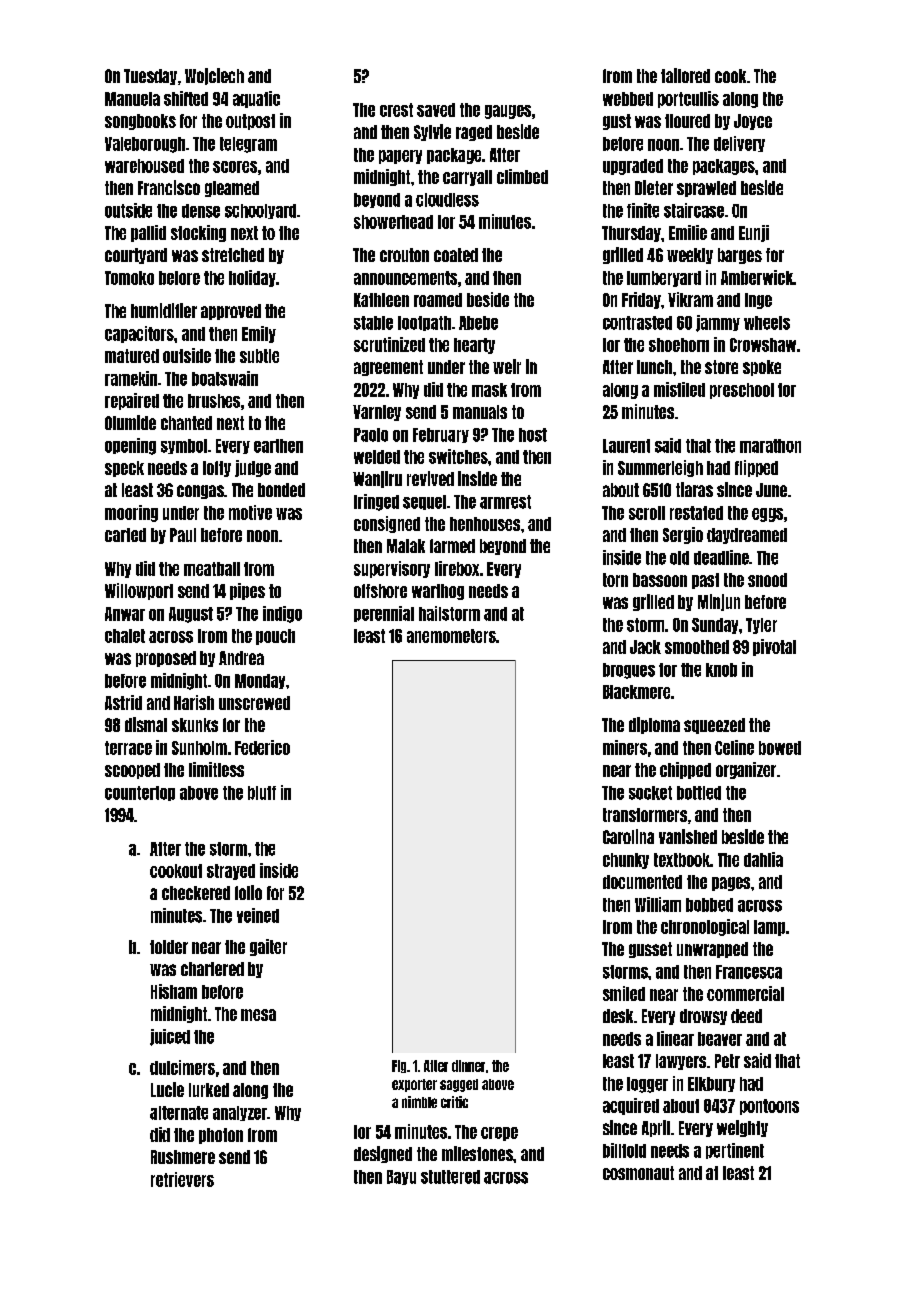 The image size is (908, 1316). Describe the element at coordinates (468, 1066) in the document. I see `dinner` at that location.
